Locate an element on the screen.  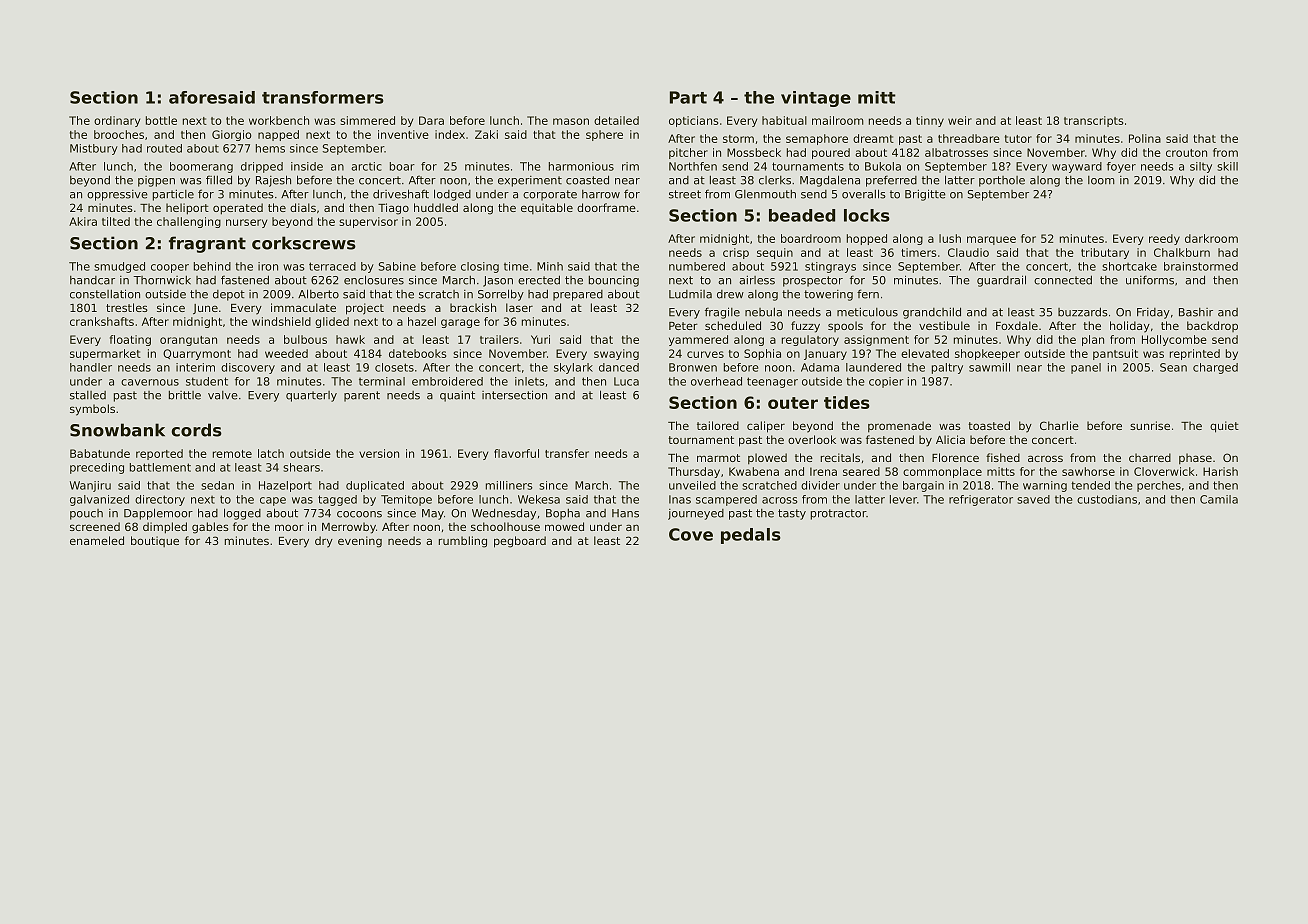
dials is located at coordinates (303, 207).
